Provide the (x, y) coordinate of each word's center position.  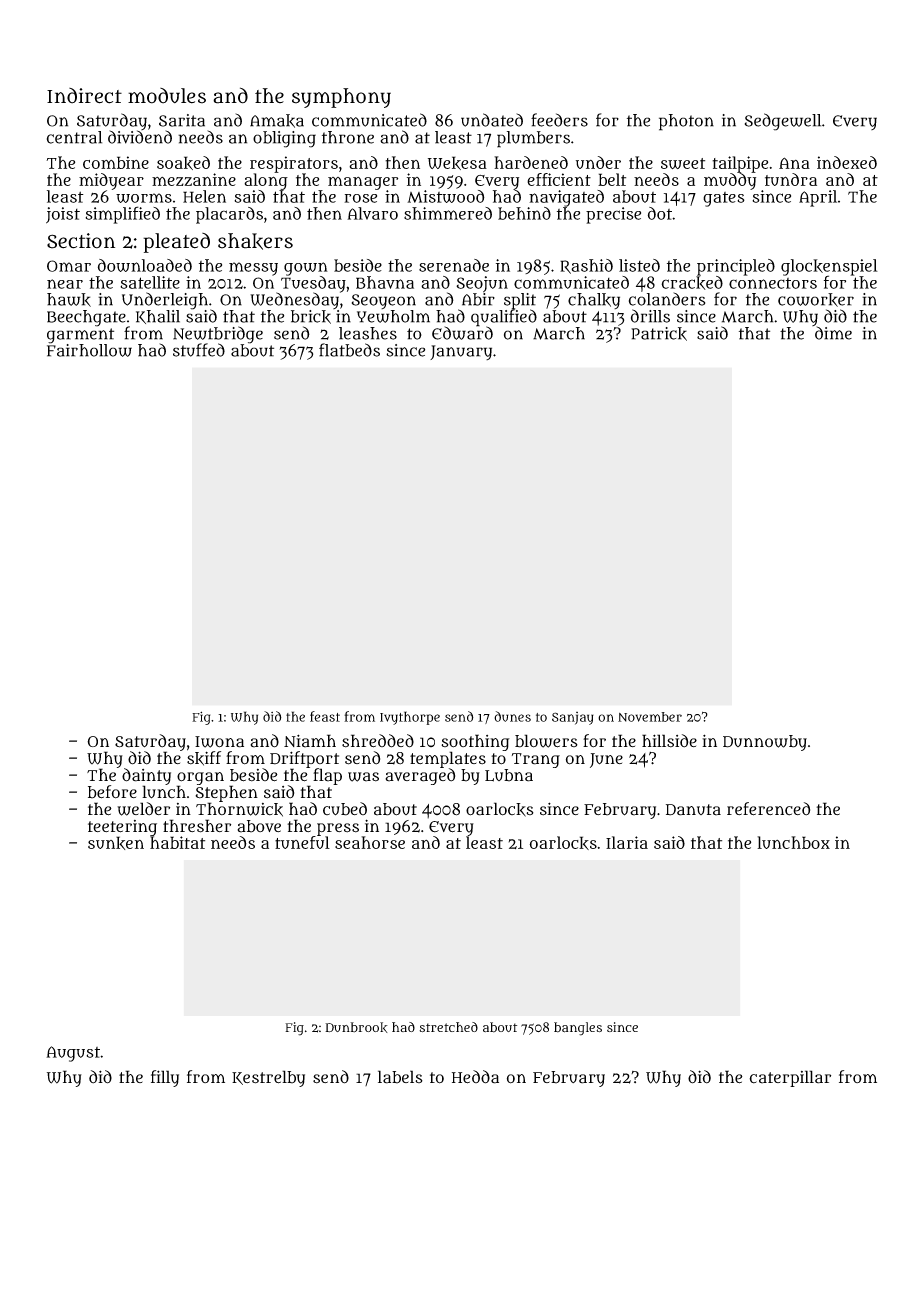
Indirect (84, 96)
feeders (559, 120)
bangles (578, 1029)
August (73, 1054)
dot (660, 213)
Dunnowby (765, 743)
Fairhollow (89, 350)
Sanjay (573, 718)
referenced (768, 809)
